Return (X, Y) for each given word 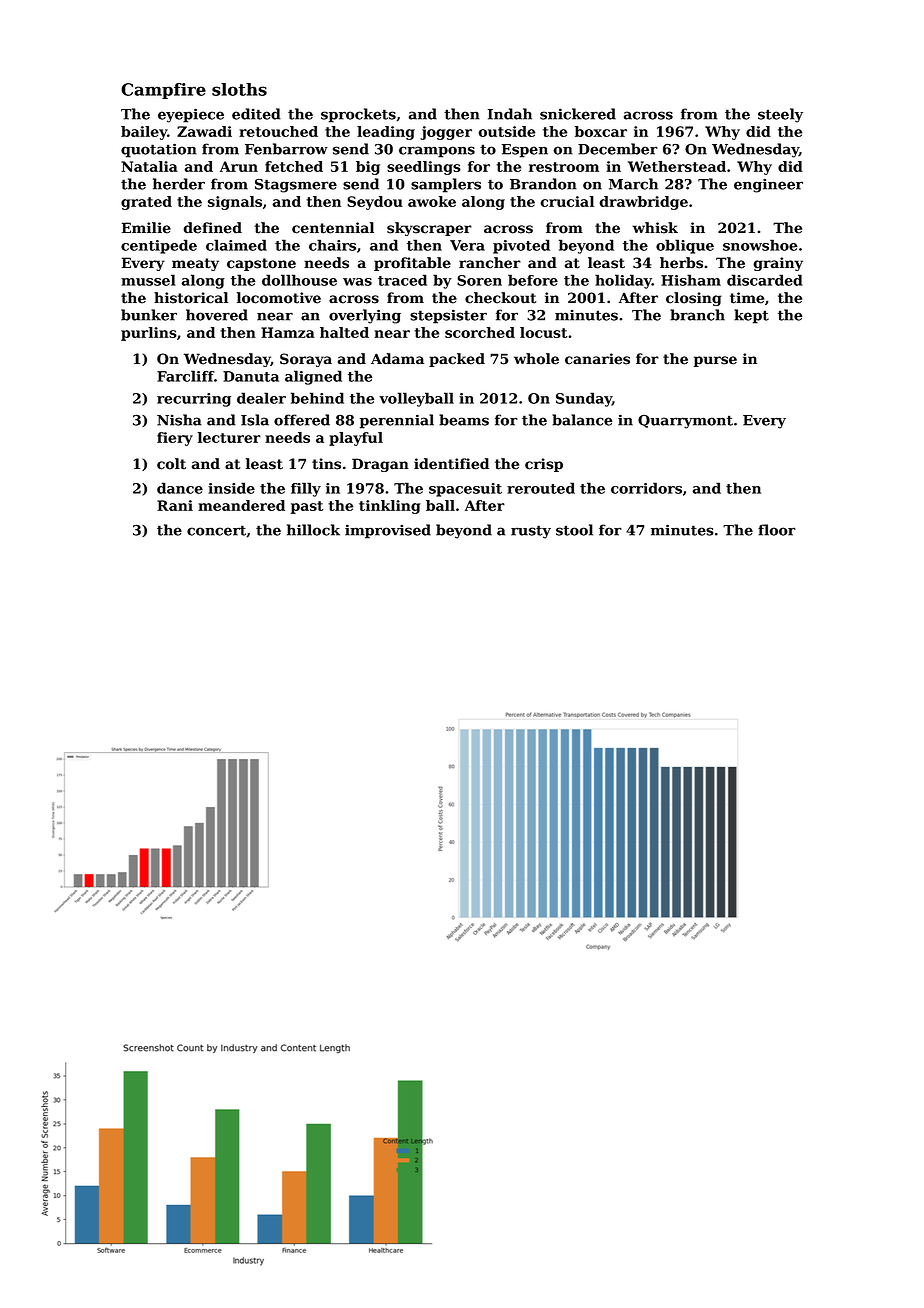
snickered (578, 114)
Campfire (163, 91)
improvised (388, 531)
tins (326, 464)
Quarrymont (685, 422)
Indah (510, 114)
